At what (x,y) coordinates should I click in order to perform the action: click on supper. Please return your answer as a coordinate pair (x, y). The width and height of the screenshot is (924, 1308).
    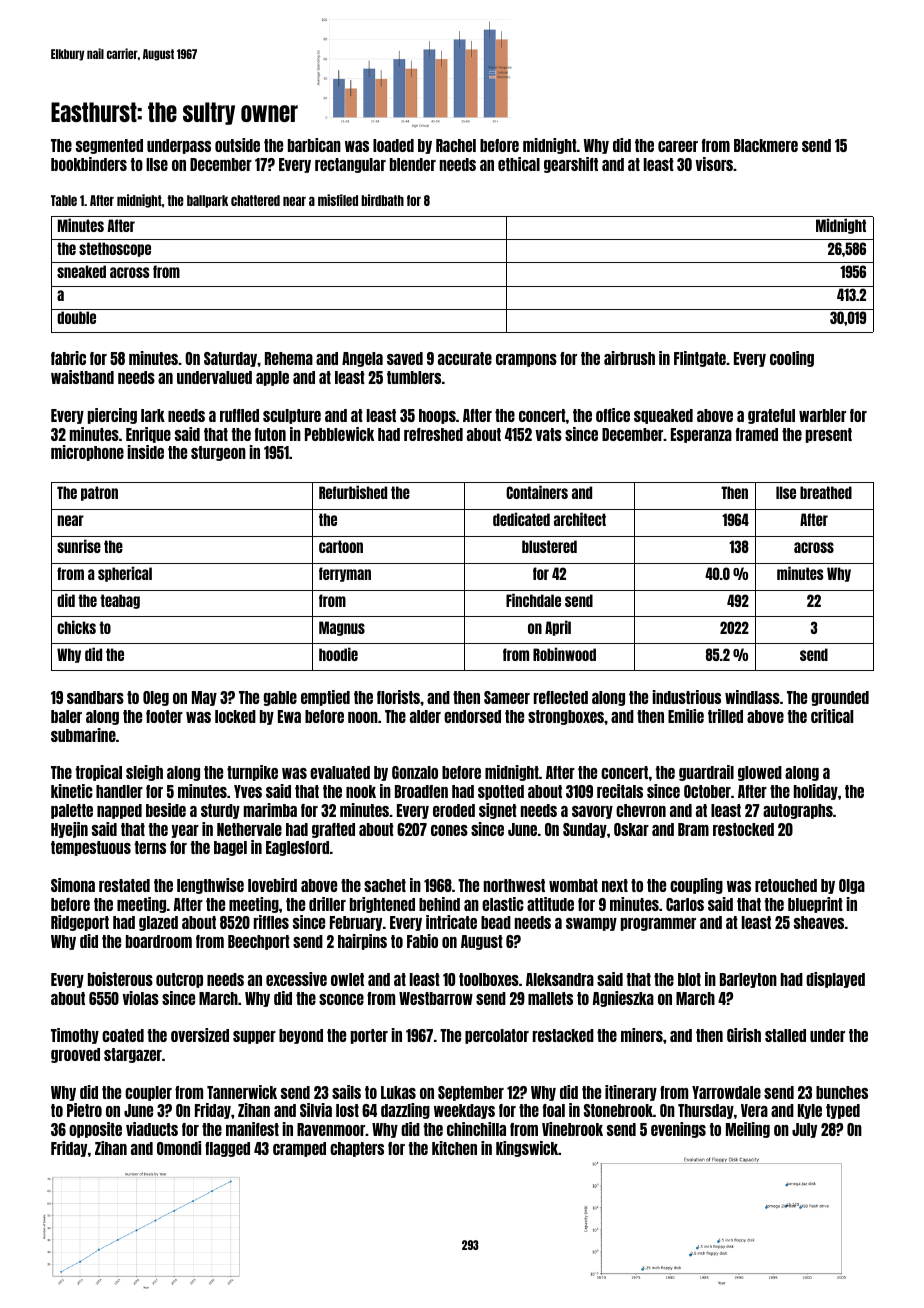
    Looking at the image, I should click on (254, 1037).
